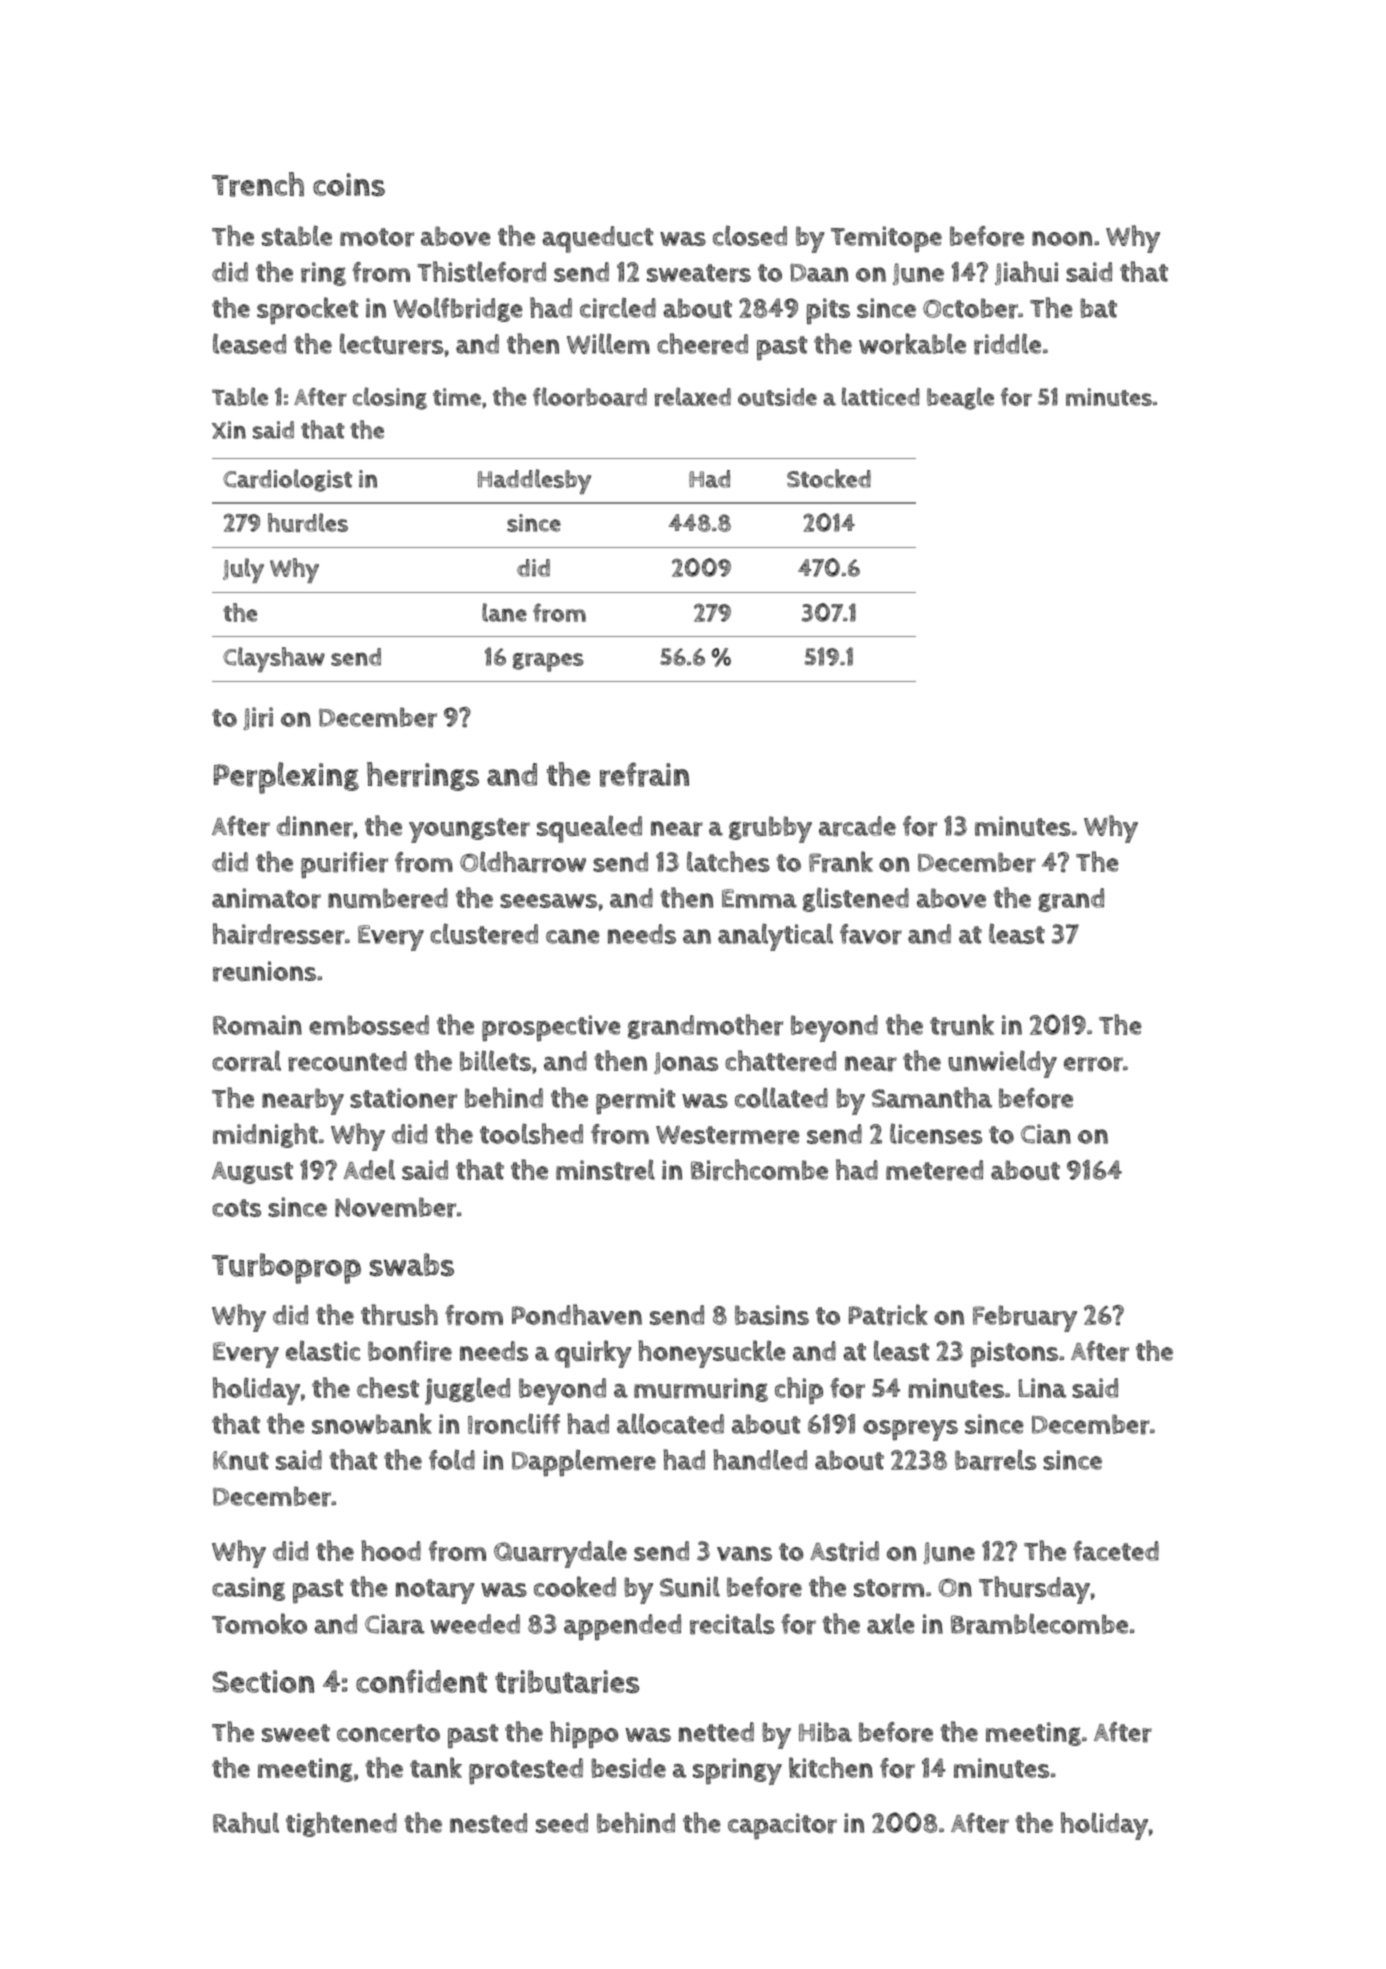  Describe the element at coordinates (562, 1823) in the screenshot. I see `seed` at that location.
